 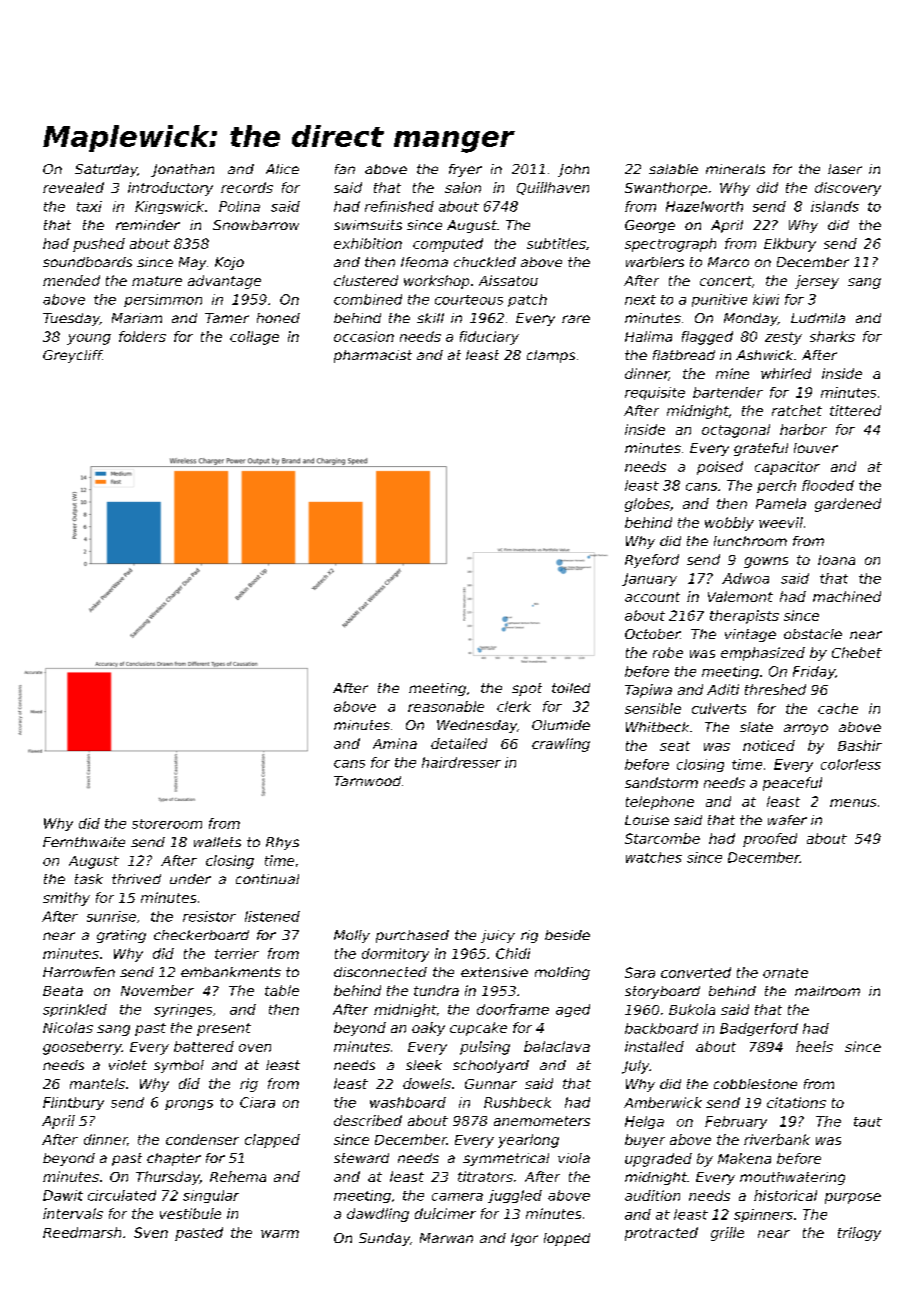 I want to click on lopped, so click(x=567, y=1239).
